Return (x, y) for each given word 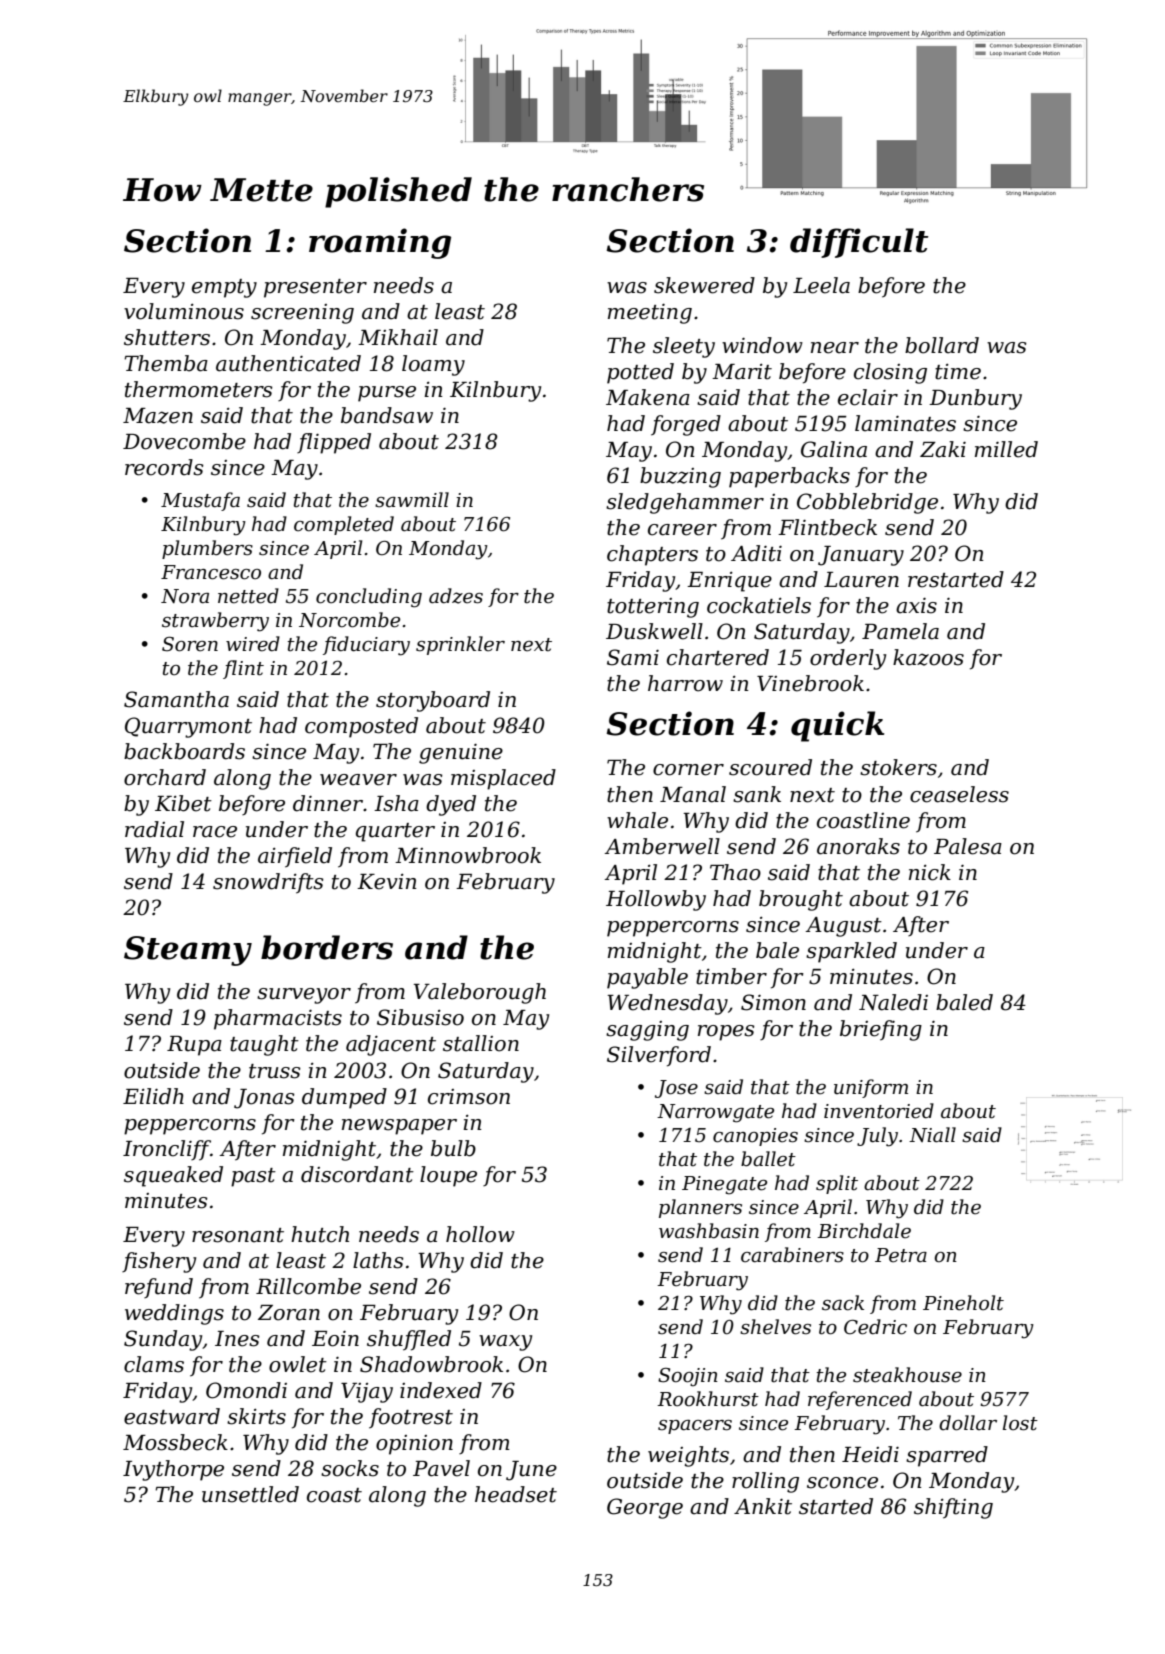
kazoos (928, 657)
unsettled (250, 1494)
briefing (881, 1030)
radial (154, 829)
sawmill (412, 500)
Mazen (158, 416)
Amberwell (662, 846)
